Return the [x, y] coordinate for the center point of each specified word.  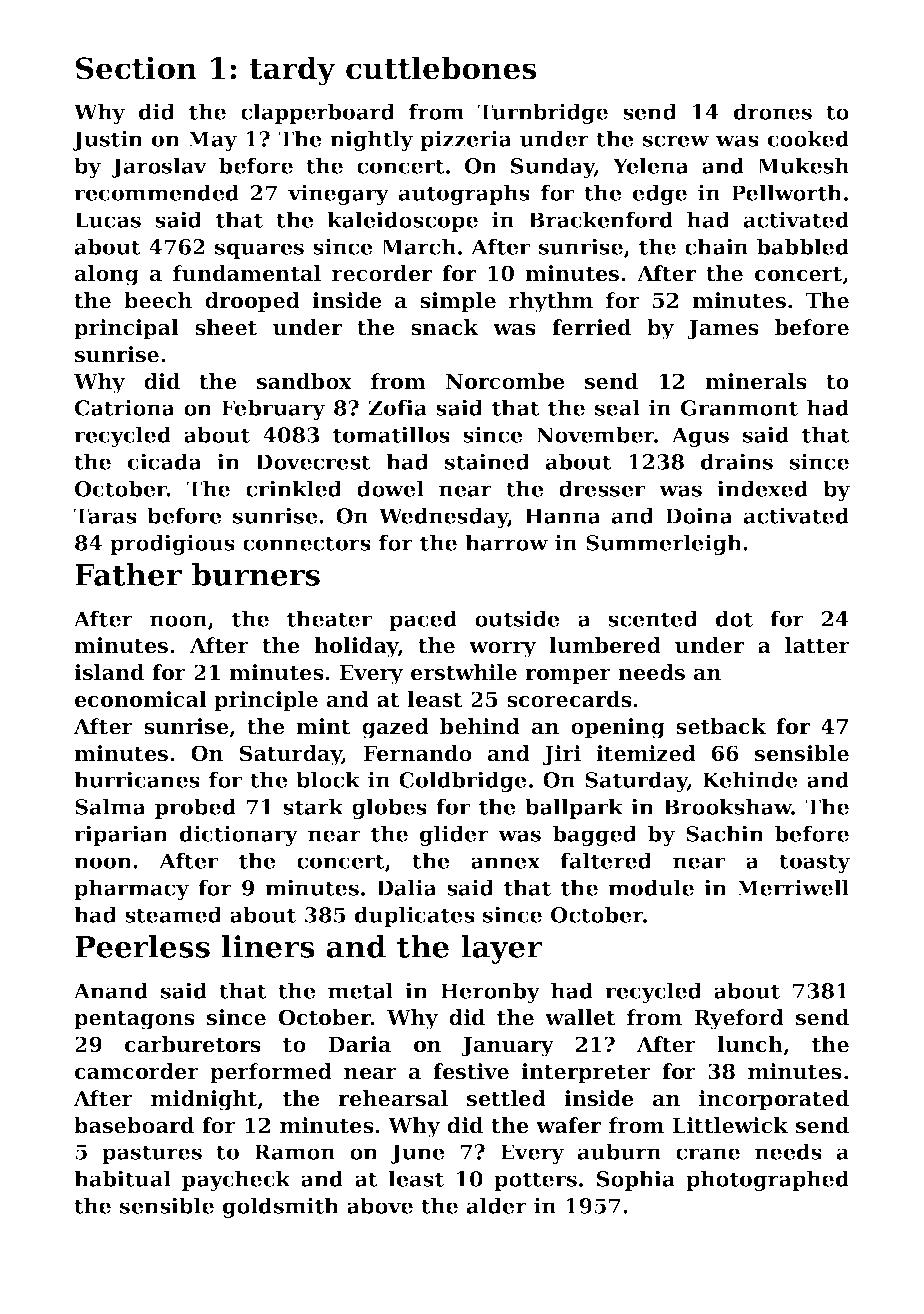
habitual [122, 1178]
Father [128, 574]
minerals [756, 381]
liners [268, 946]
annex [505, 863]
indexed [762, 488]
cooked [808, 138]
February [273, 409]
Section [136, 68]
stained [487, 461]
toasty [814, 863]
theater [329, 618]
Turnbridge [543, 113]
